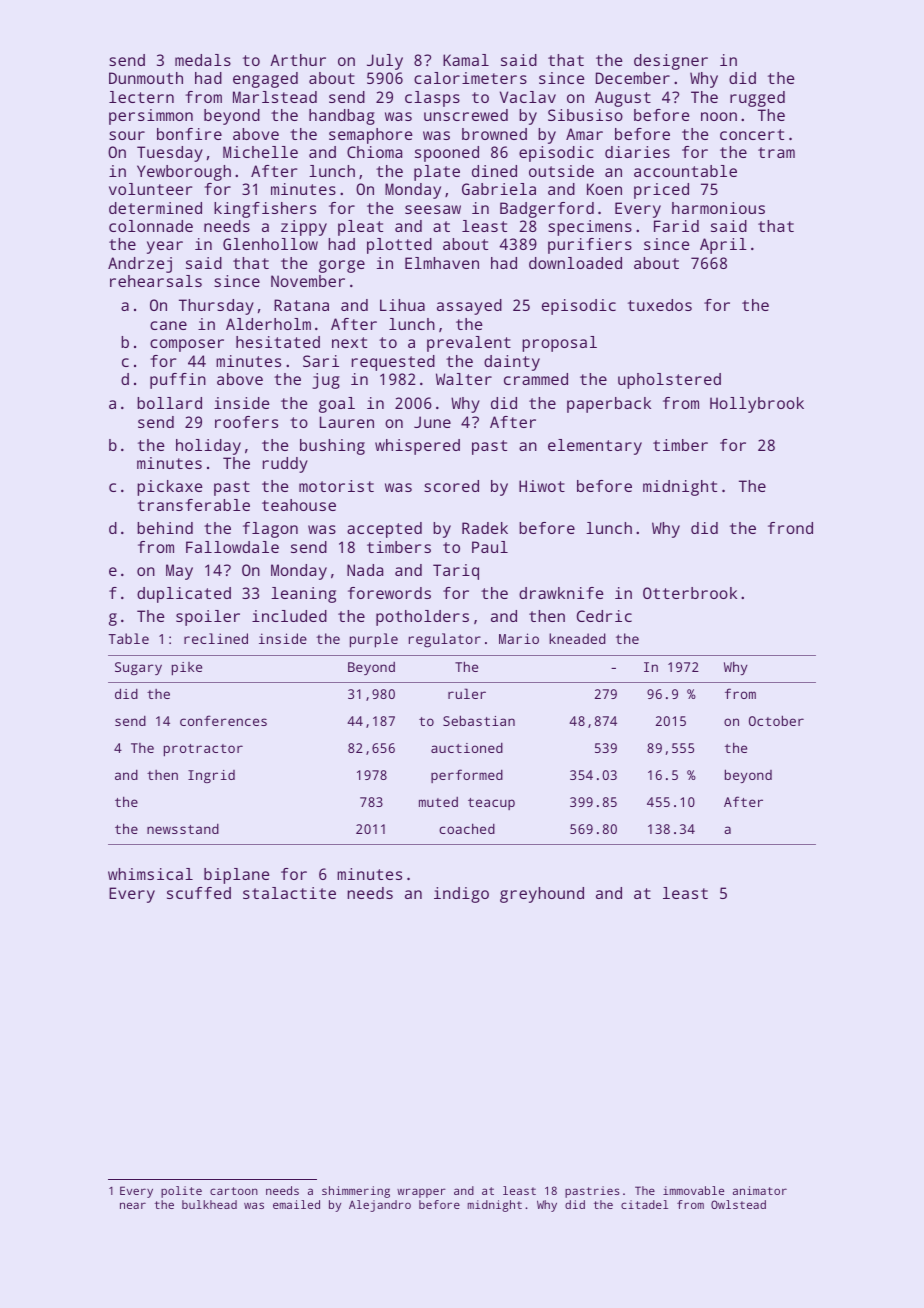 This document has width=924, height=1308. I want to click on Alderholm, so click(268, 324).
